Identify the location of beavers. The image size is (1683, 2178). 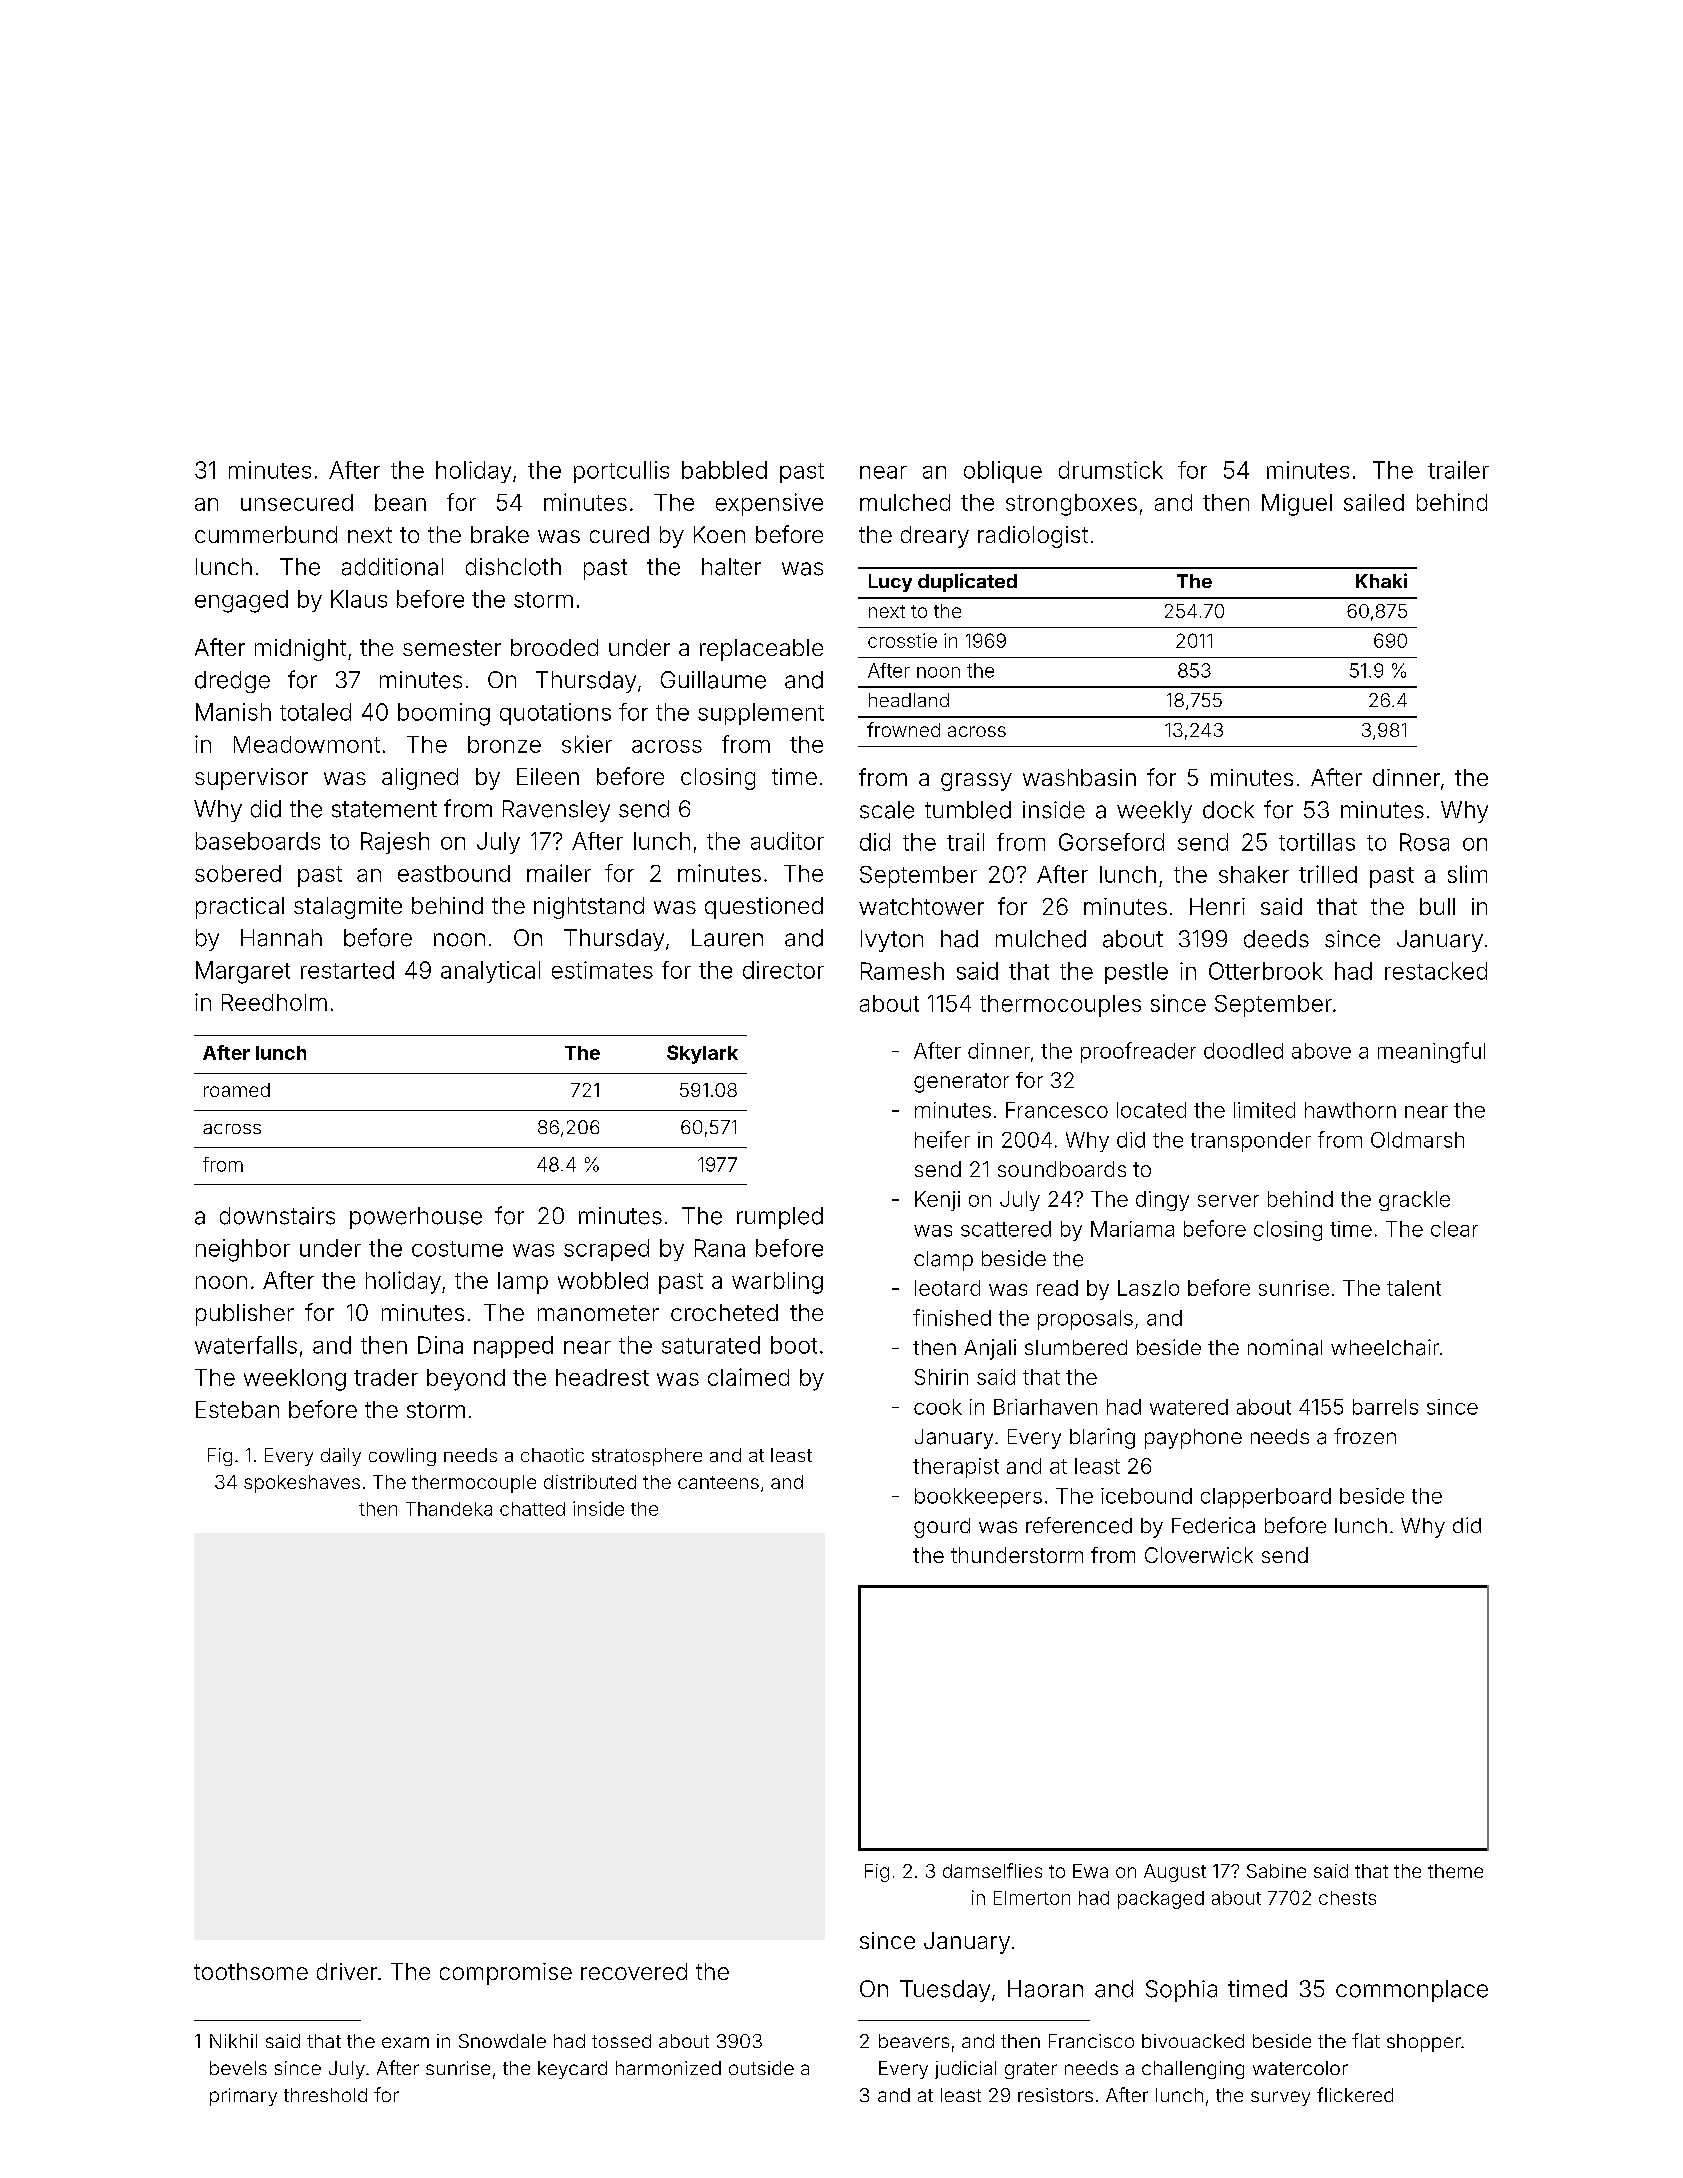
(914, 2041).
